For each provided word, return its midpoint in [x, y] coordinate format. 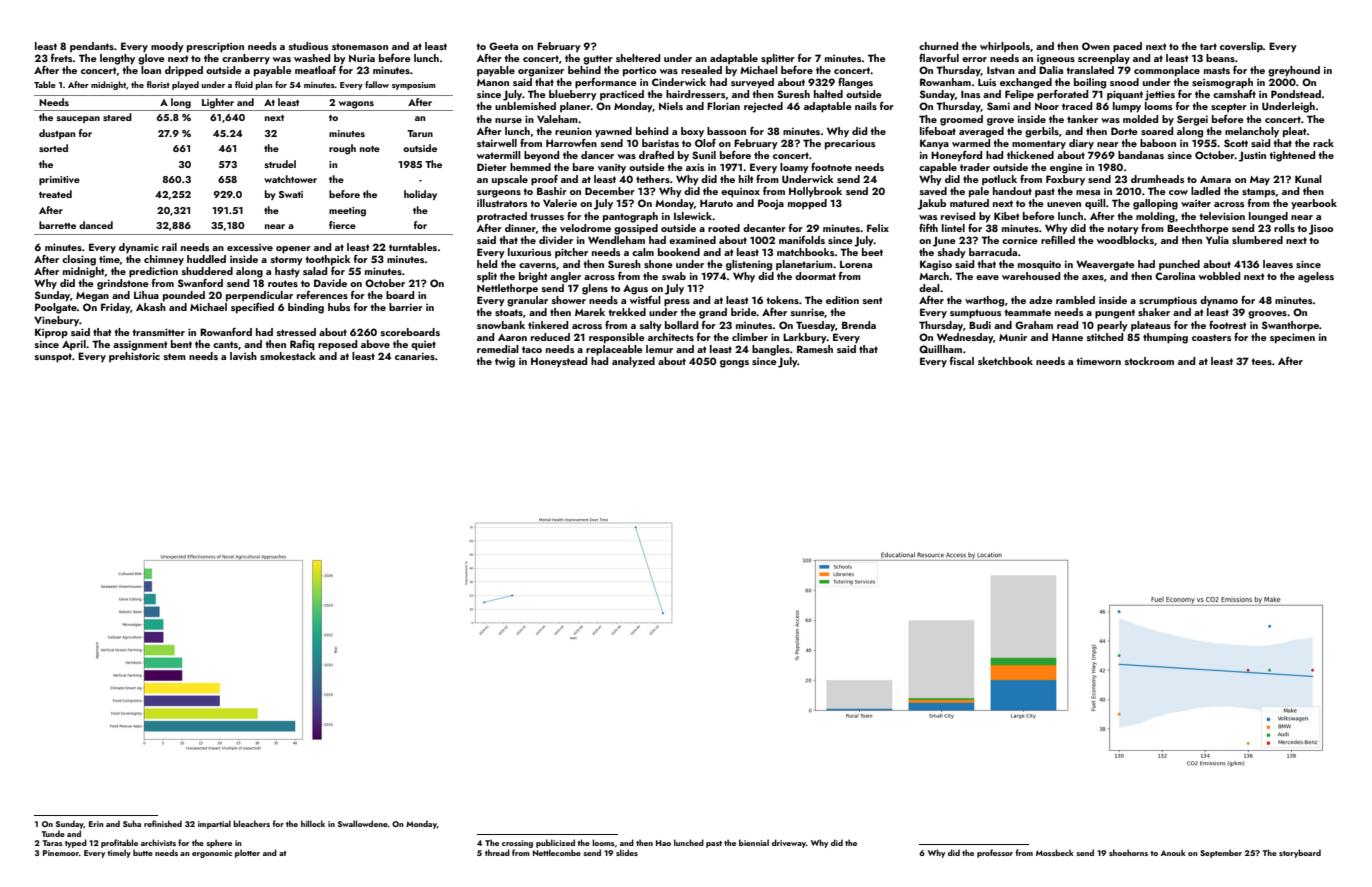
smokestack [288, 356]
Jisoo [1321, 229]
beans [1220, 58]
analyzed [633, 362]
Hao [663, 843]
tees [1261, 361]
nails [866, 106]
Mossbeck [1055, 852]
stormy [287, 261]
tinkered [548, 325]
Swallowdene [363, 823]
